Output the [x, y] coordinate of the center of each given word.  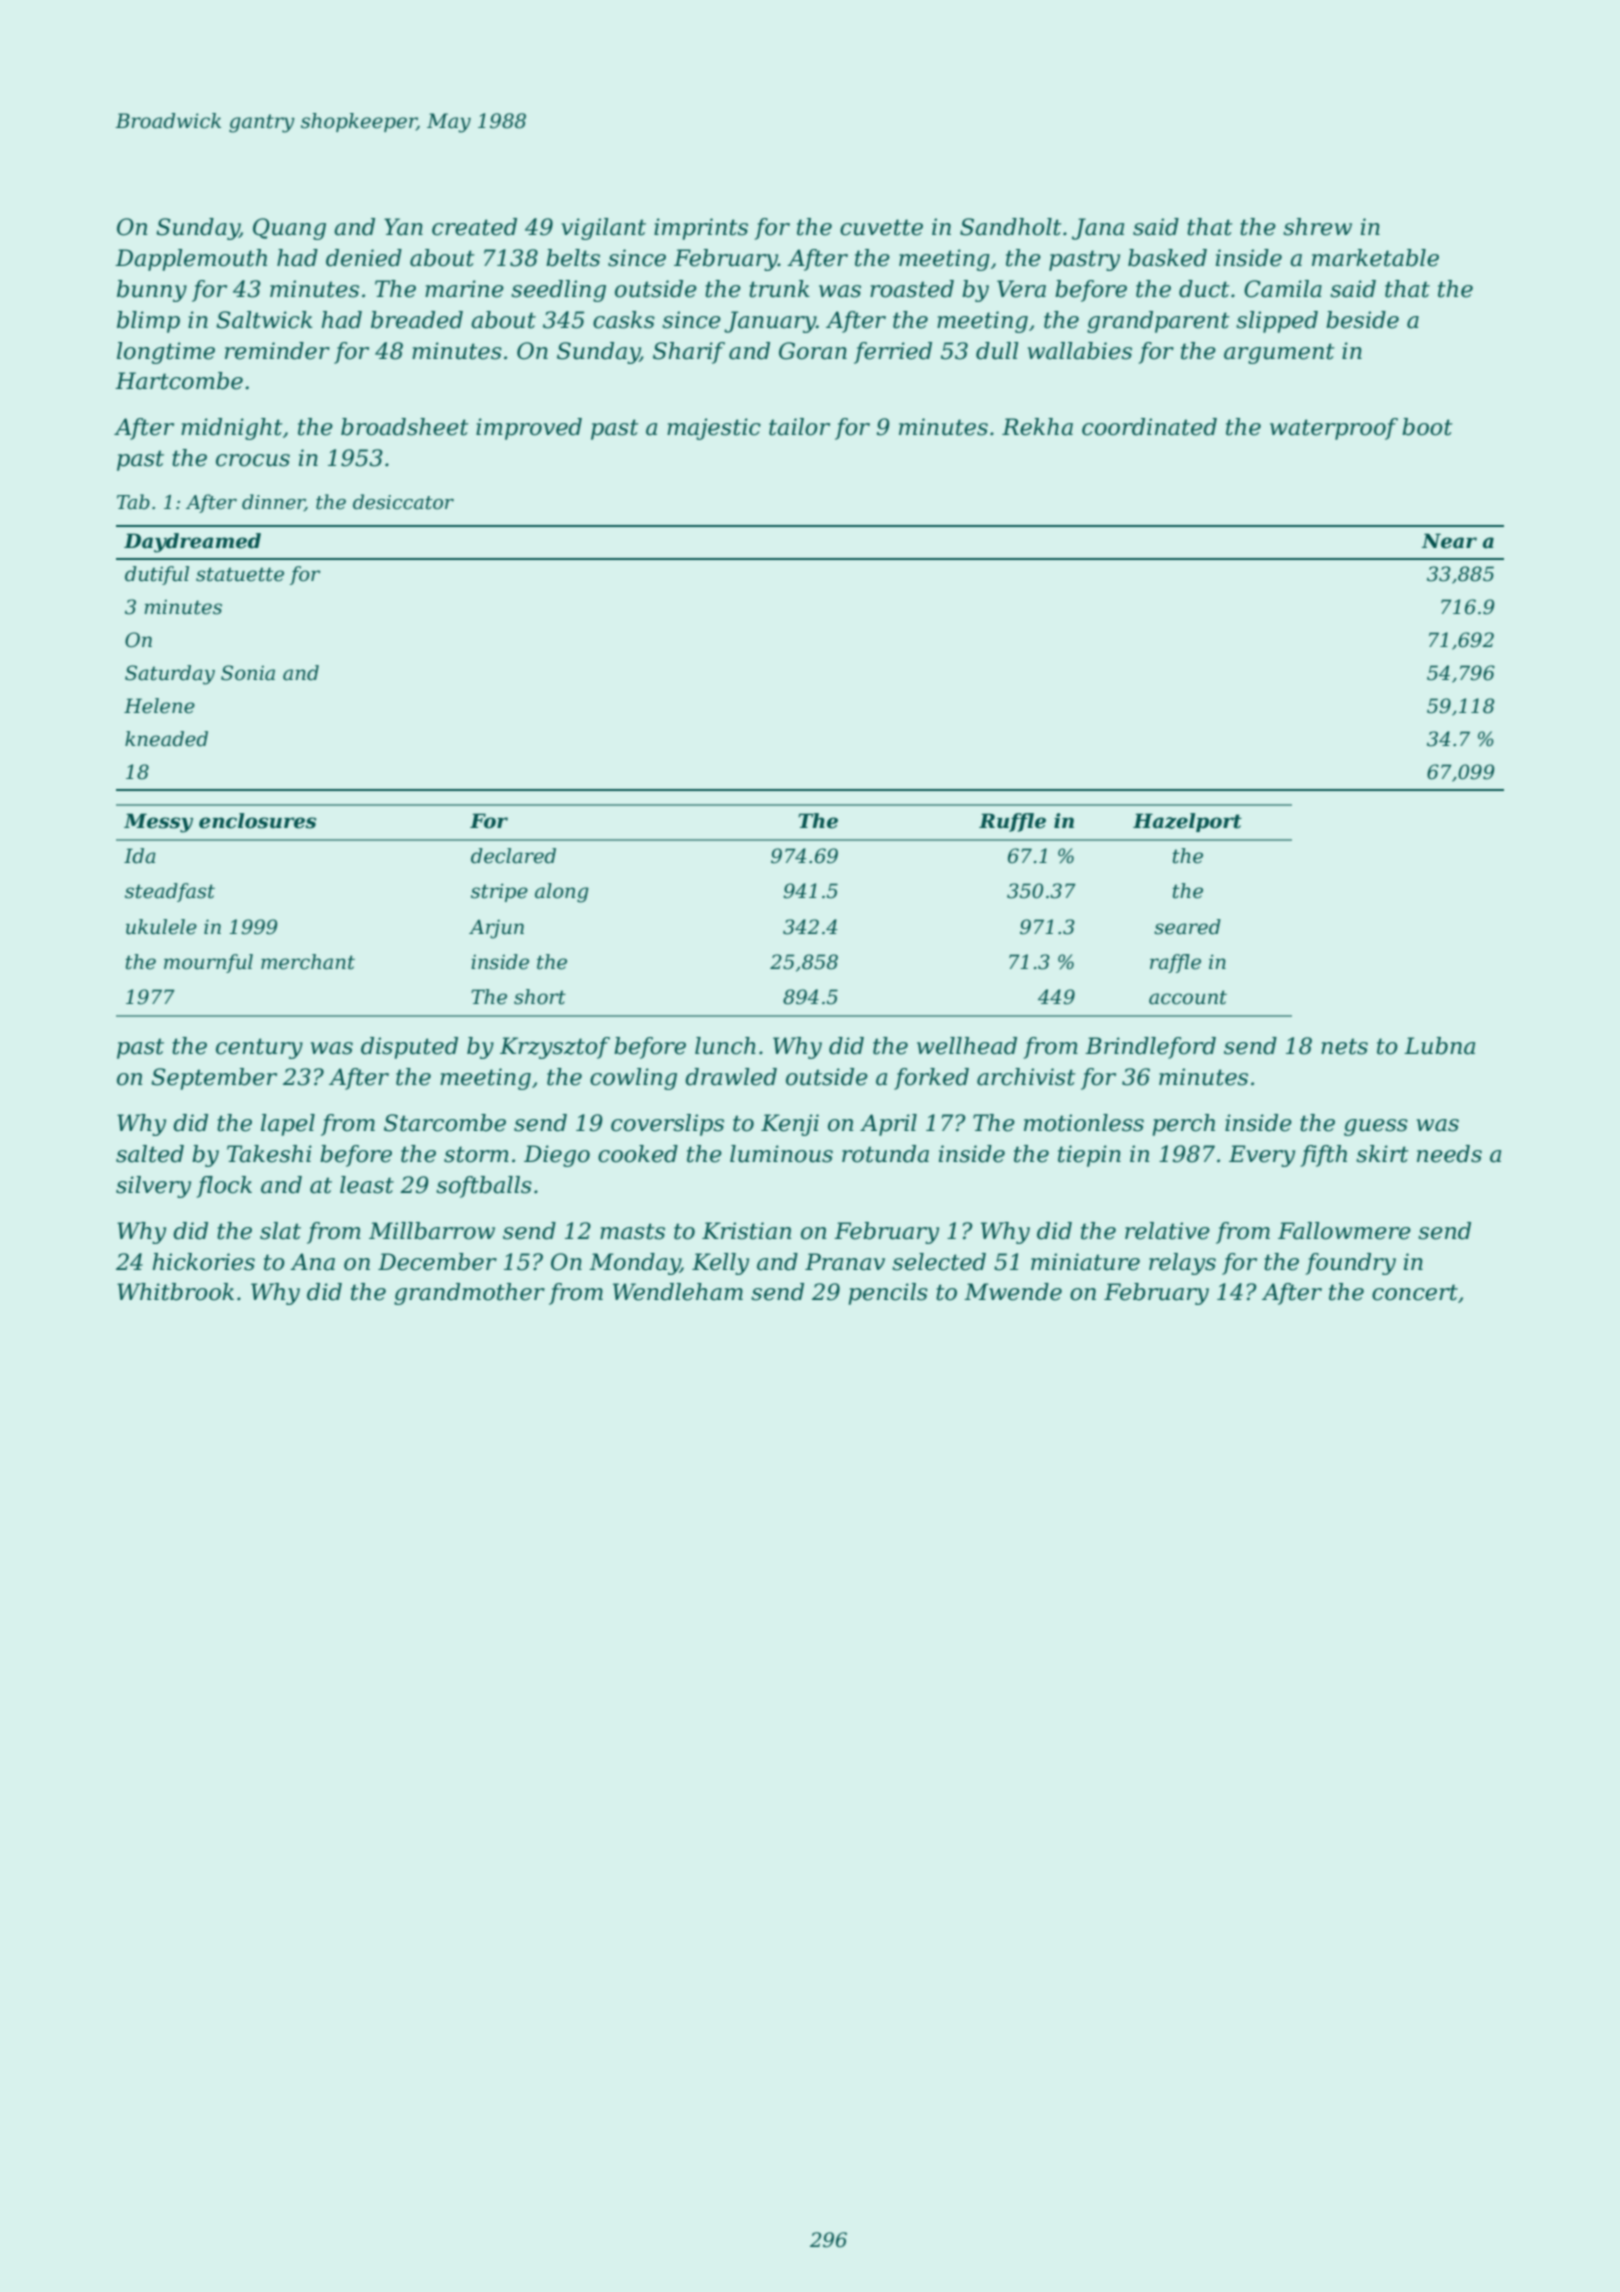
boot [1427, 427]
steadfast [170, 892]
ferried [893, 353]
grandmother [469, 1294]
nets [1344, 1046]
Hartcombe [179, 381]
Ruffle [1012, 822]
